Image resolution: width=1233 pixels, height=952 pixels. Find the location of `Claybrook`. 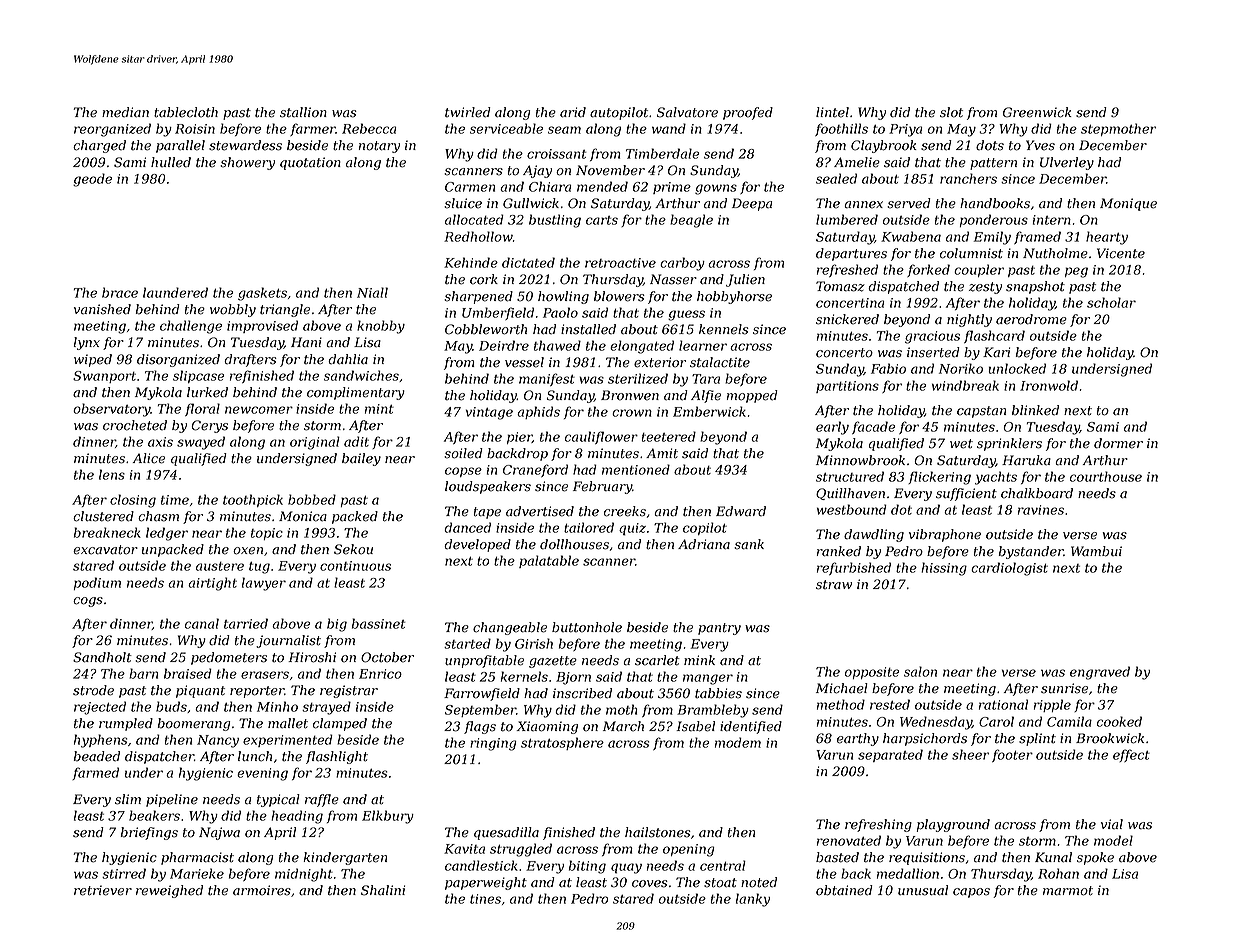

Claybrook is located at coordinates (884, 146).
